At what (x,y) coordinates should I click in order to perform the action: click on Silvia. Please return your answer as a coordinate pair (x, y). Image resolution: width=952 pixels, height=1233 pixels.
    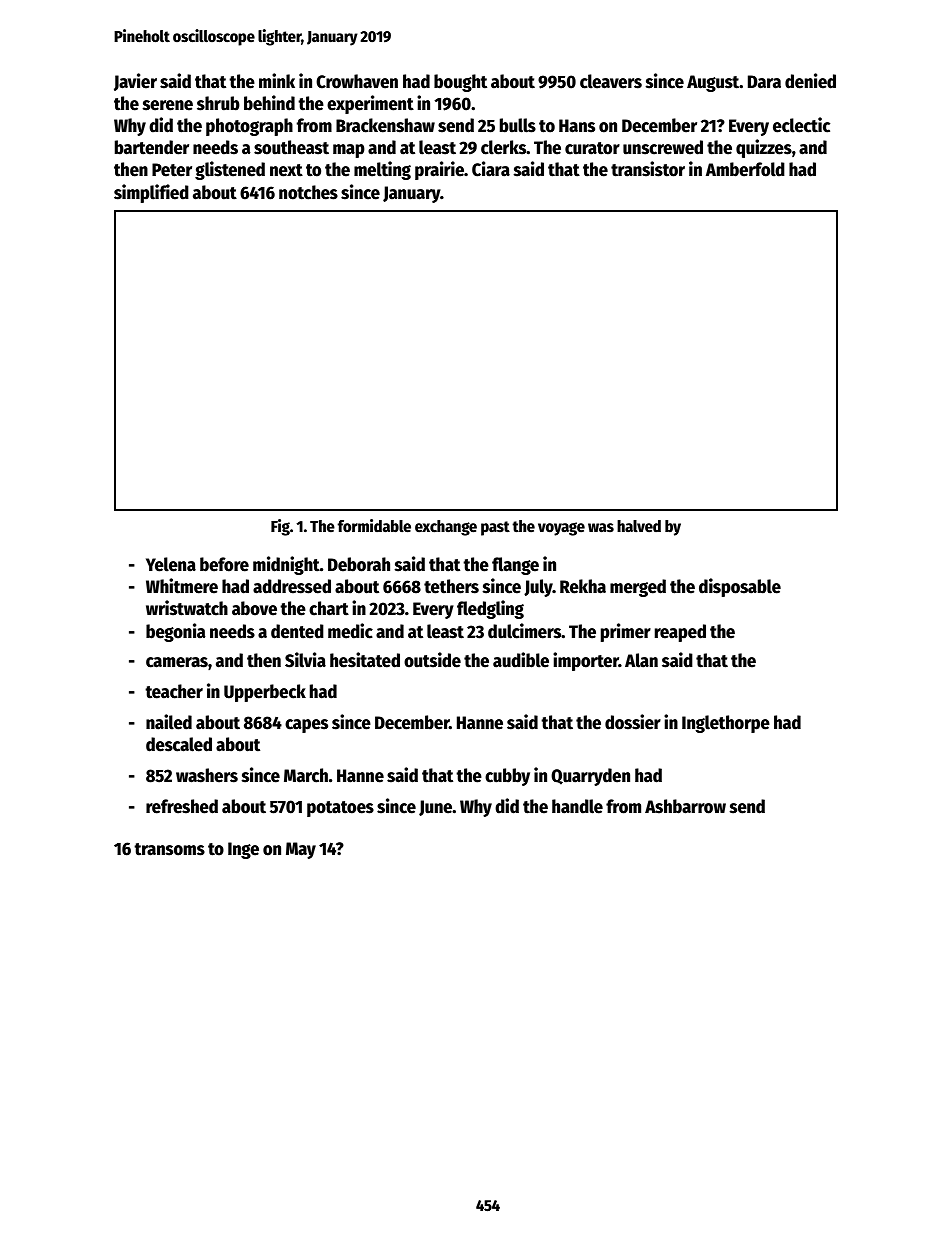
    Looking at the image, I should click on (305, 660).
